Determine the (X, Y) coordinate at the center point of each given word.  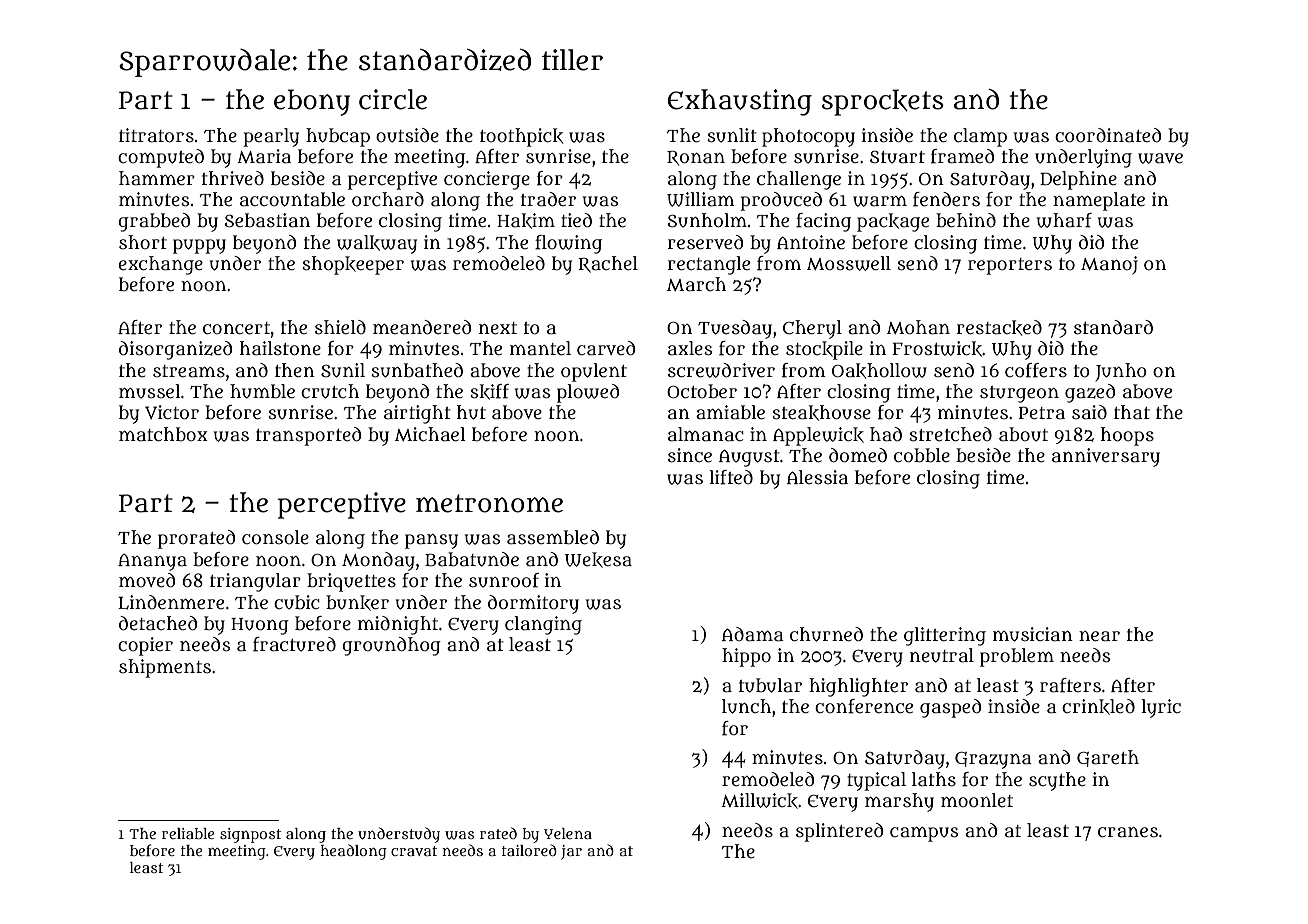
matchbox (163, 434)
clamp (980, 137)
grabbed (154, 222)
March (696, 284)
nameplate (1099, 201)
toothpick (521, 137)
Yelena (568, 833)
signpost (250, 835)
